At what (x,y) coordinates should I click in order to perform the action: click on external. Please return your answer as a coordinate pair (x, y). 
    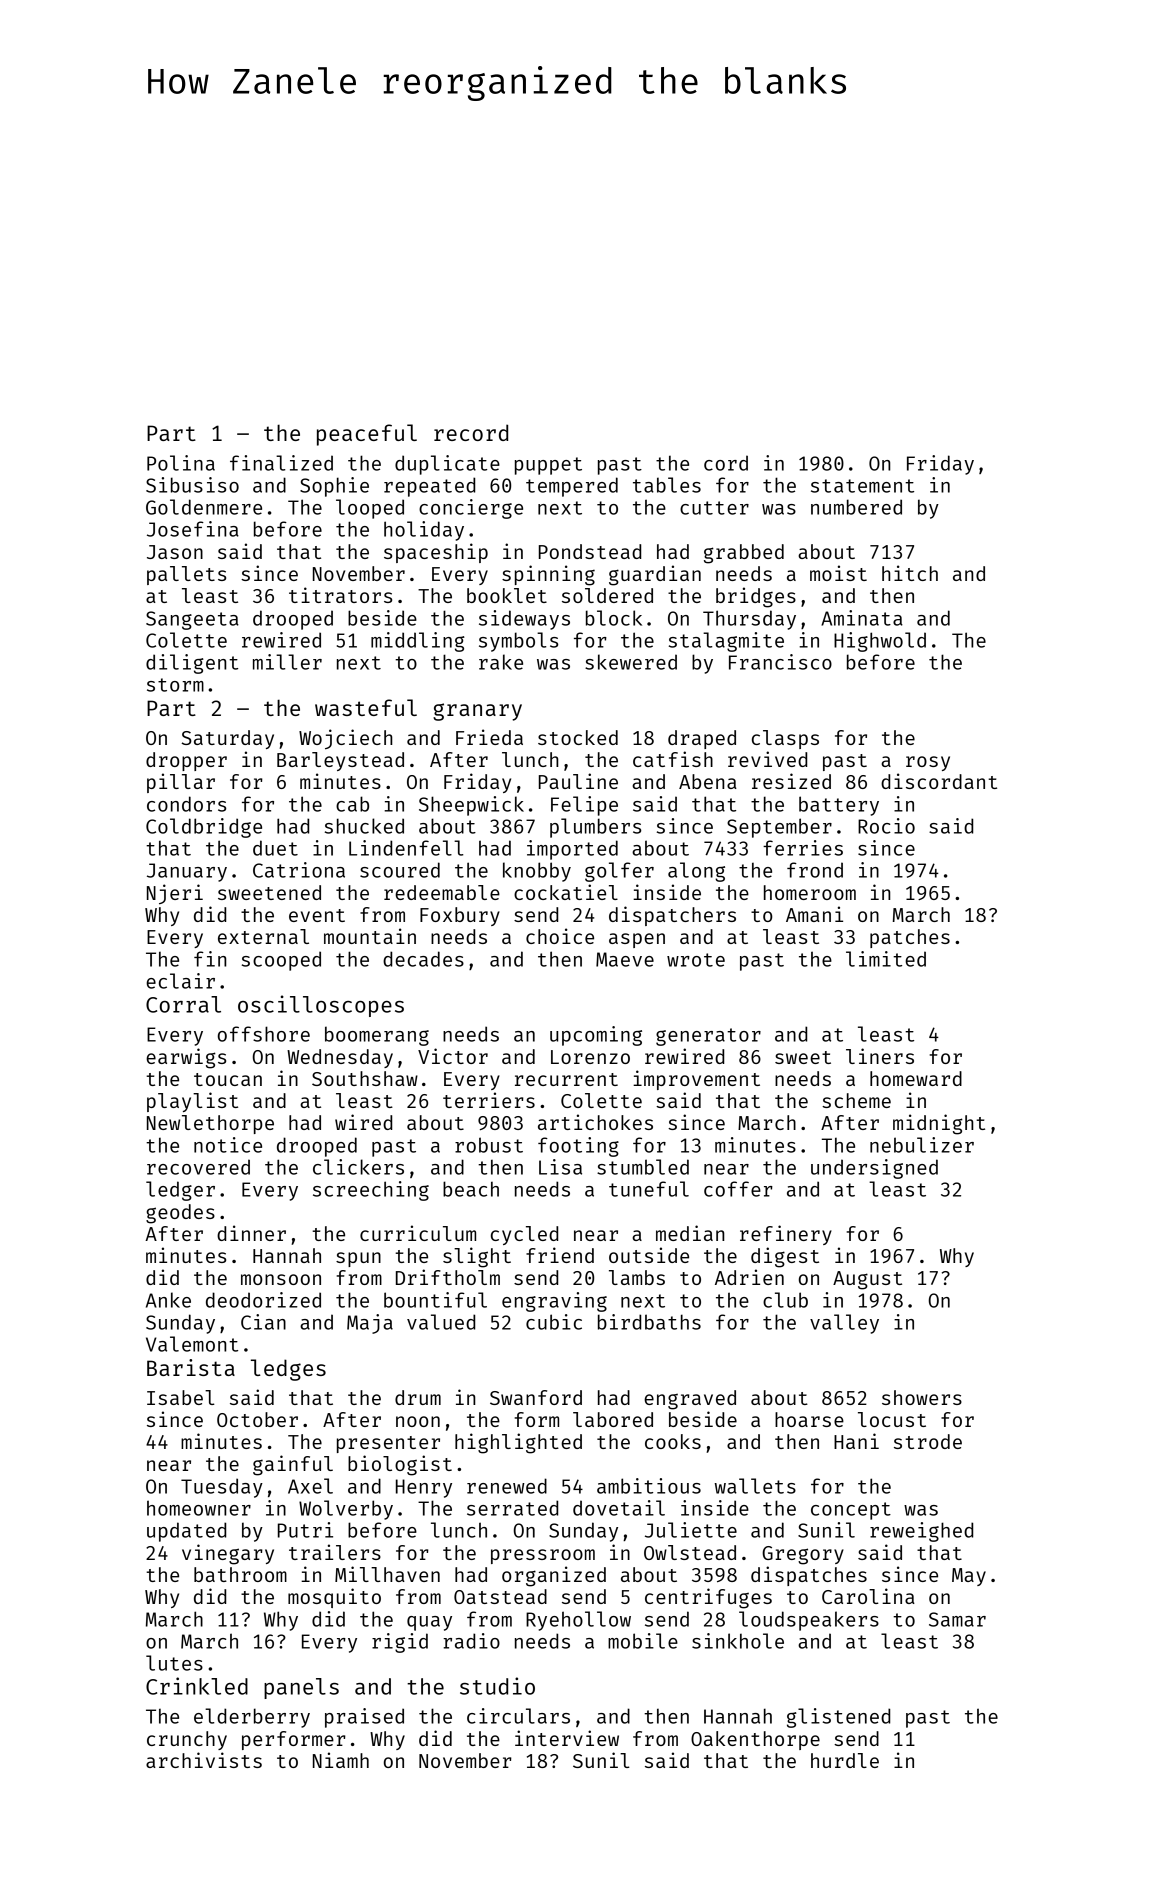
    Looking at the image, I should click on (263, 936).
